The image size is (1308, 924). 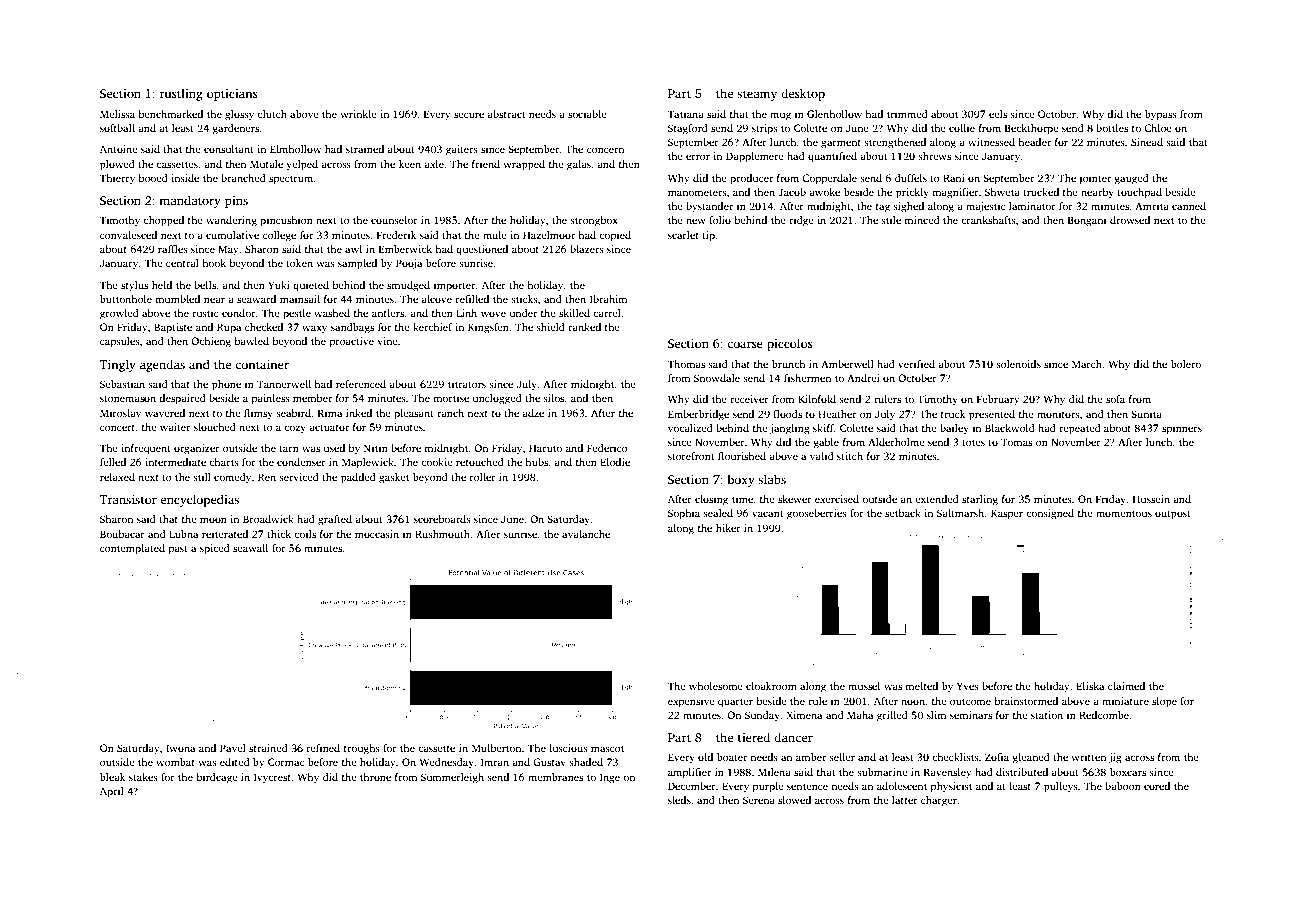 What do you see at coordinates (143, 777) in the screenshot?
I see `stakes` at bounding box center [143, 777].
